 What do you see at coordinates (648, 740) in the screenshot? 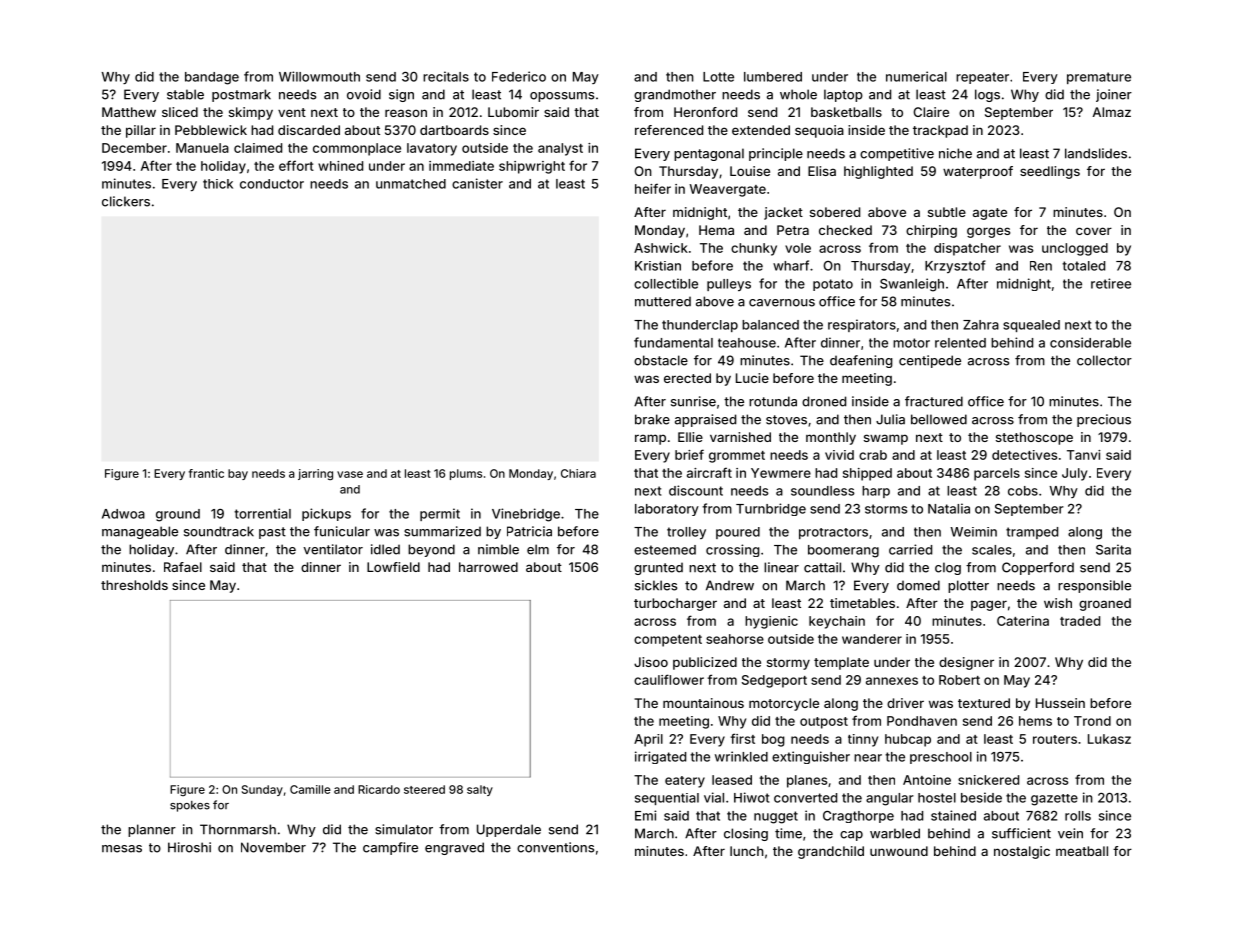
I see `April` at bounding box center [648, 740].
